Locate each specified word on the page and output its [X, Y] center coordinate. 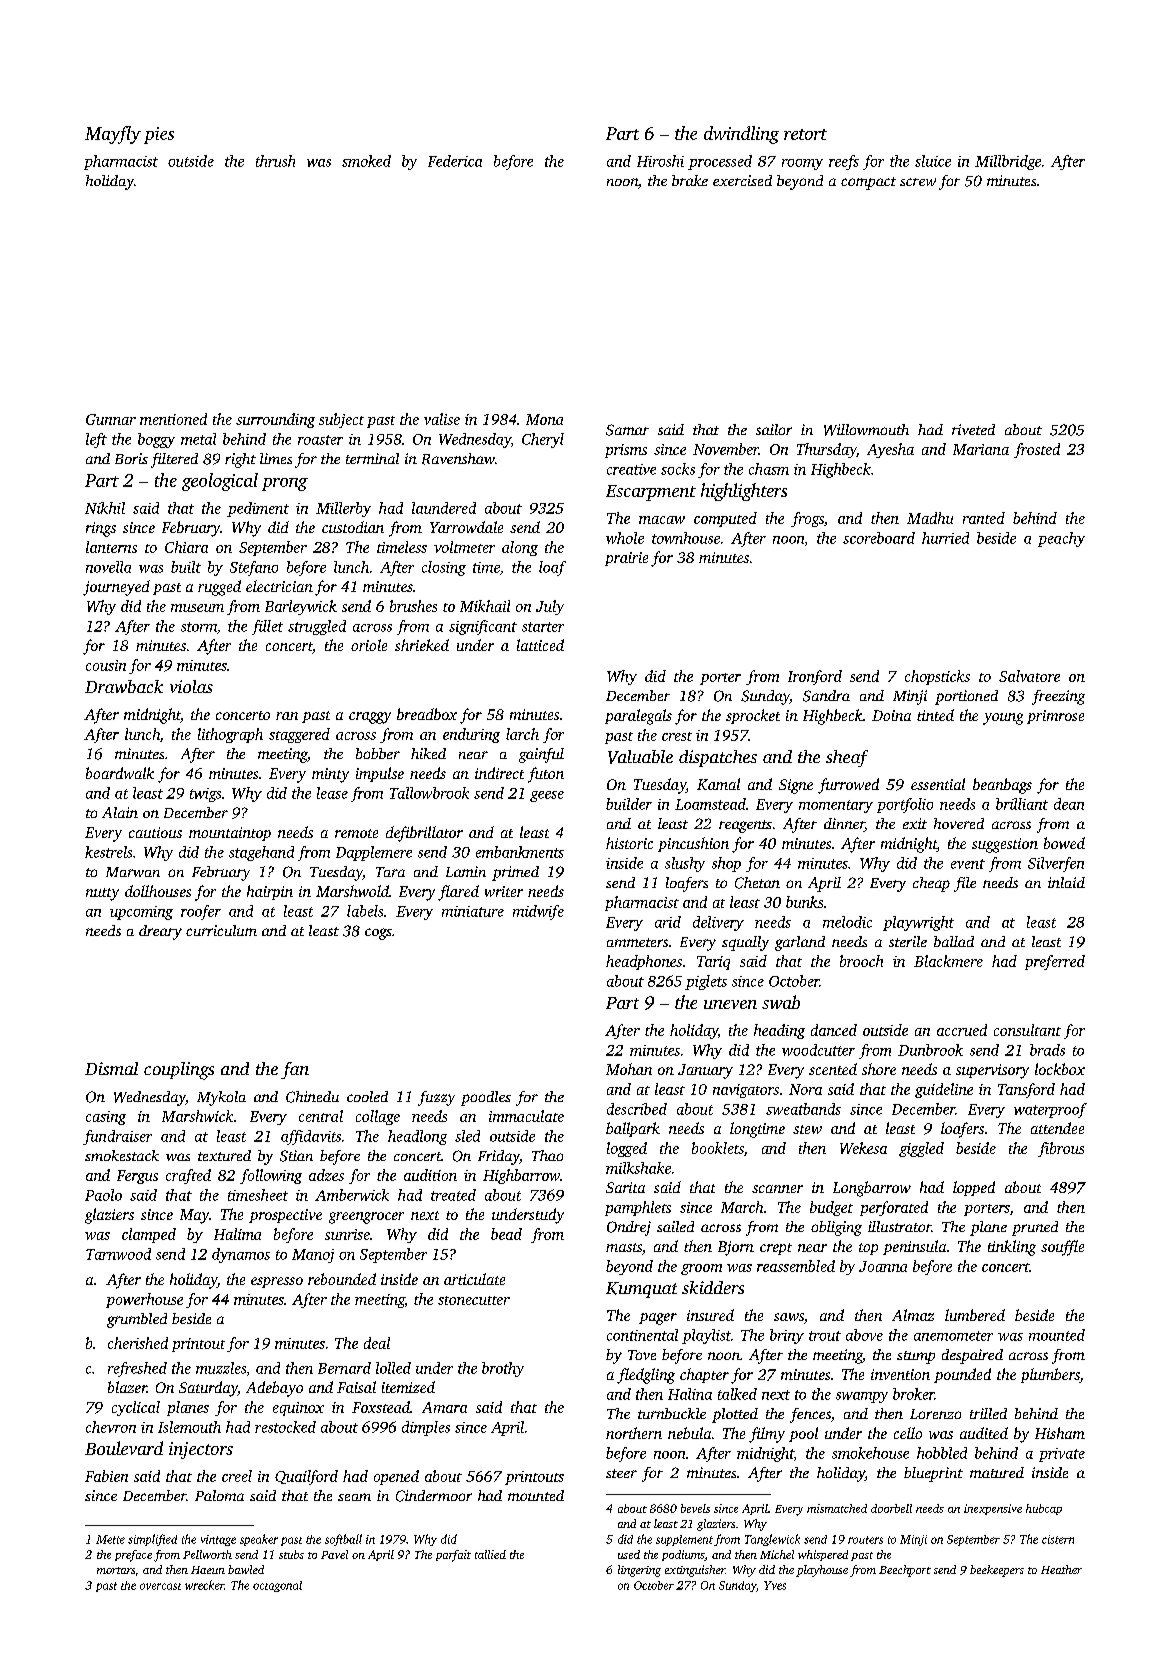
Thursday [826, 450]
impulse [380, 774]
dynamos [241, 1255]
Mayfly [113, 135]
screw [918, 182]
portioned [966, 697]
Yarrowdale [466, 527]
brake [690, 180]
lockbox [1060, 1069]
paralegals [638, 717]
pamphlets [638, 1208]
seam [354, 1497]
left [96, 440]
